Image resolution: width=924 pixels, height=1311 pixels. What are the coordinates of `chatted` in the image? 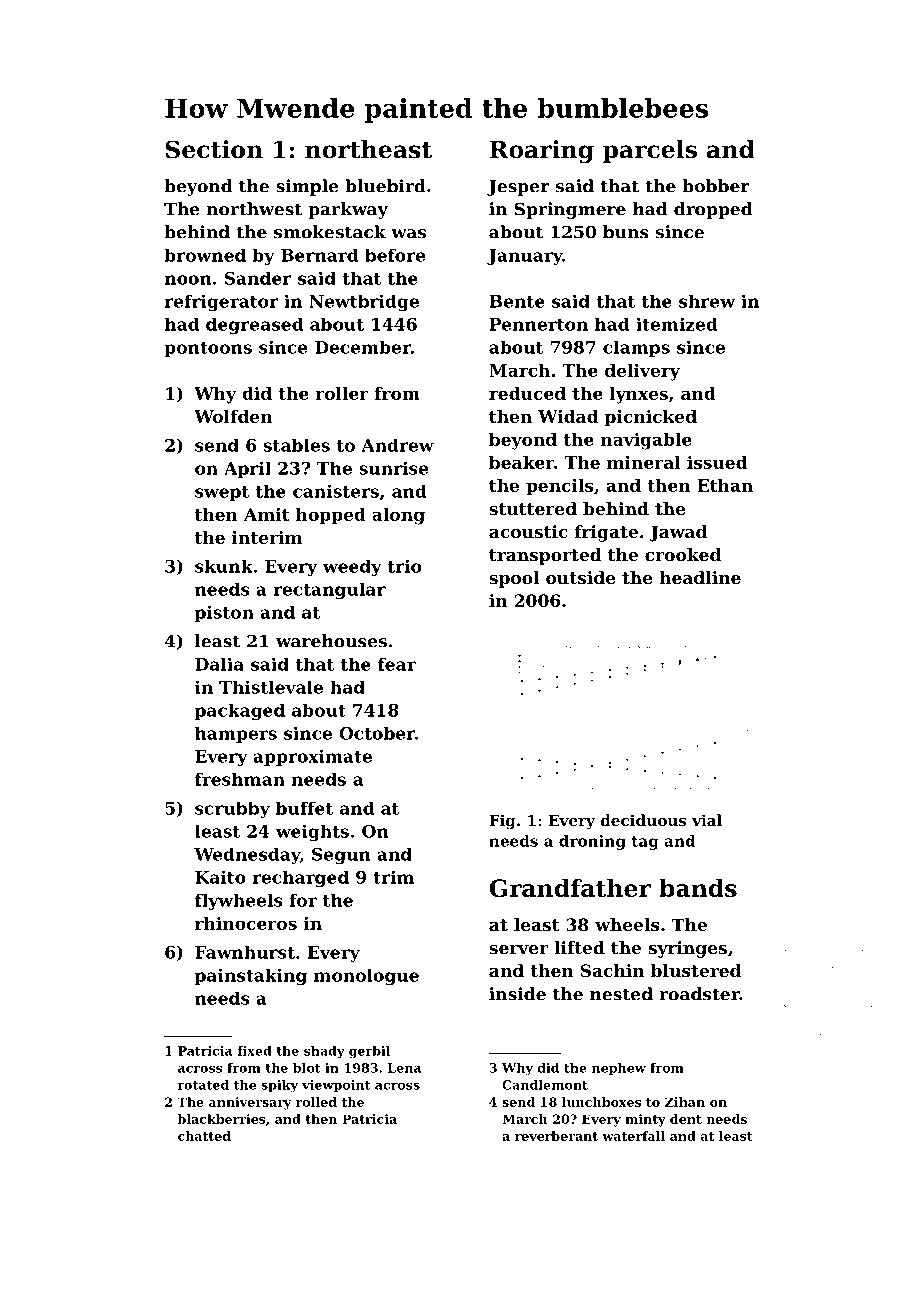 It's located at (204, 1136).
